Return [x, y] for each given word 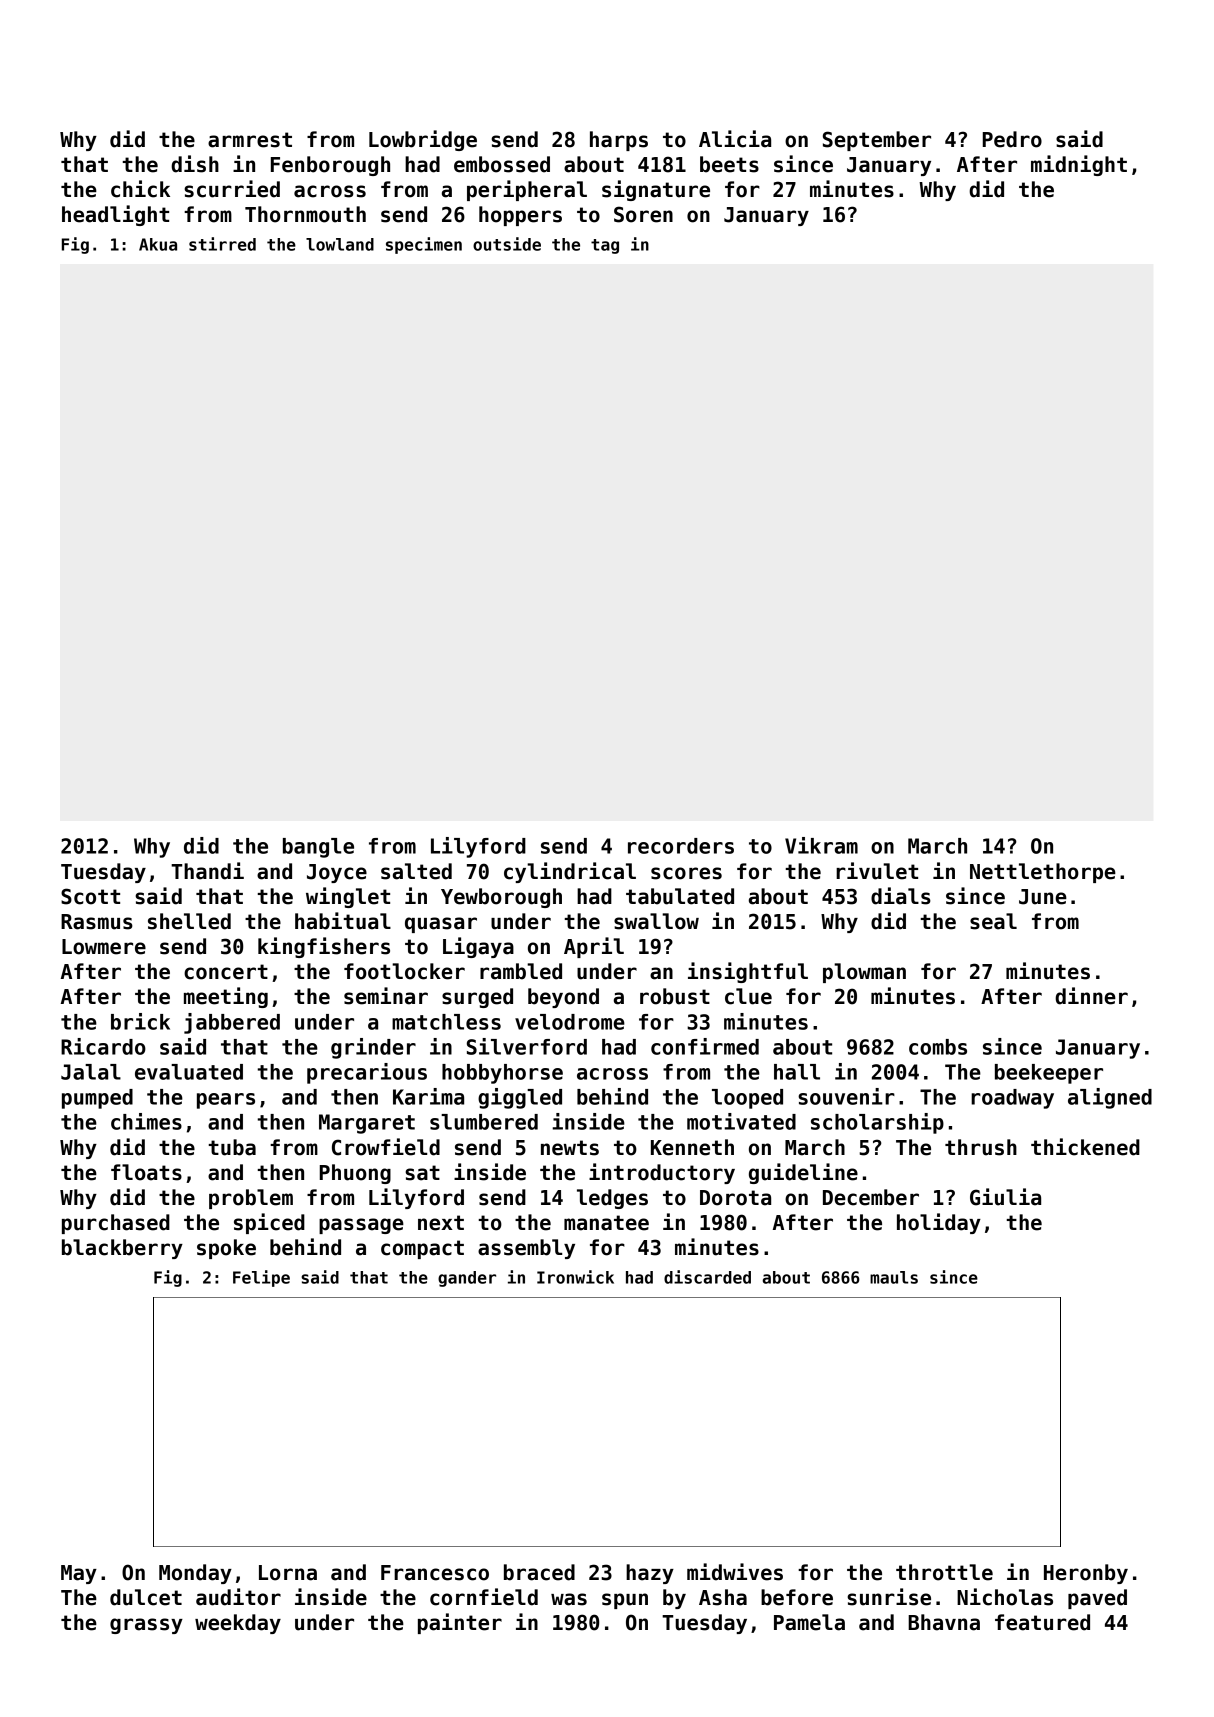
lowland [340, 244]
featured [1042, 1622]
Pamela [809, 1622]
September [877, 141]
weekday [238, 1624]
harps [619, 141]
